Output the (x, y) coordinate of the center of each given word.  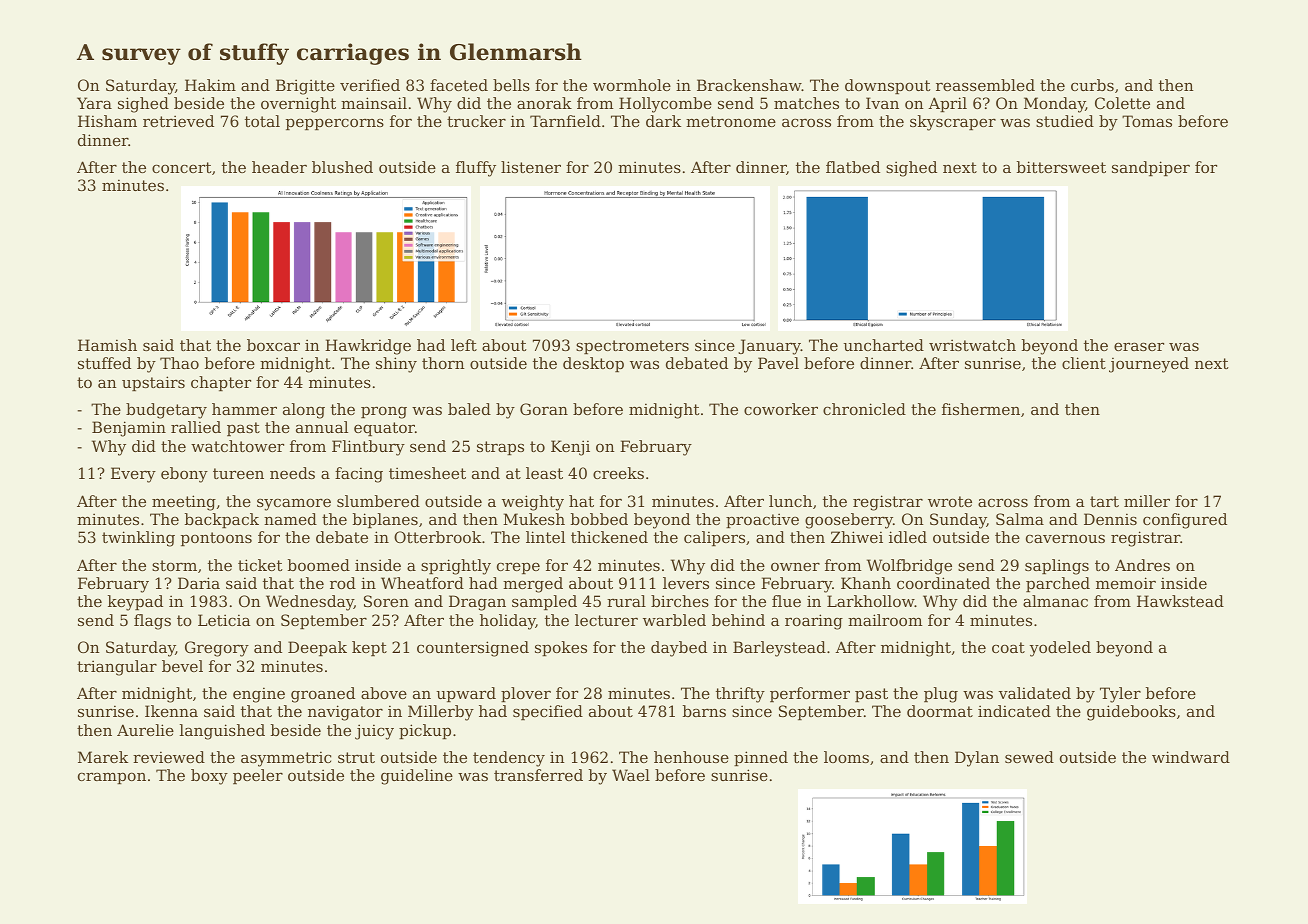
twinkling (138, 539)
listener (531, 167)
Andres (1142, 565)
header (279, 167)
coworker (781, 409)
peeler (258, 776)
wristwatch (972, 345)
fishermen (981, 409)
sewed (1029, 757)
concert (182, 167)
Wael (631, 775)
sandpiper (1151, 168)
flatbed (853, 167)
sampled (544, 602)
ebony (184, 475)
